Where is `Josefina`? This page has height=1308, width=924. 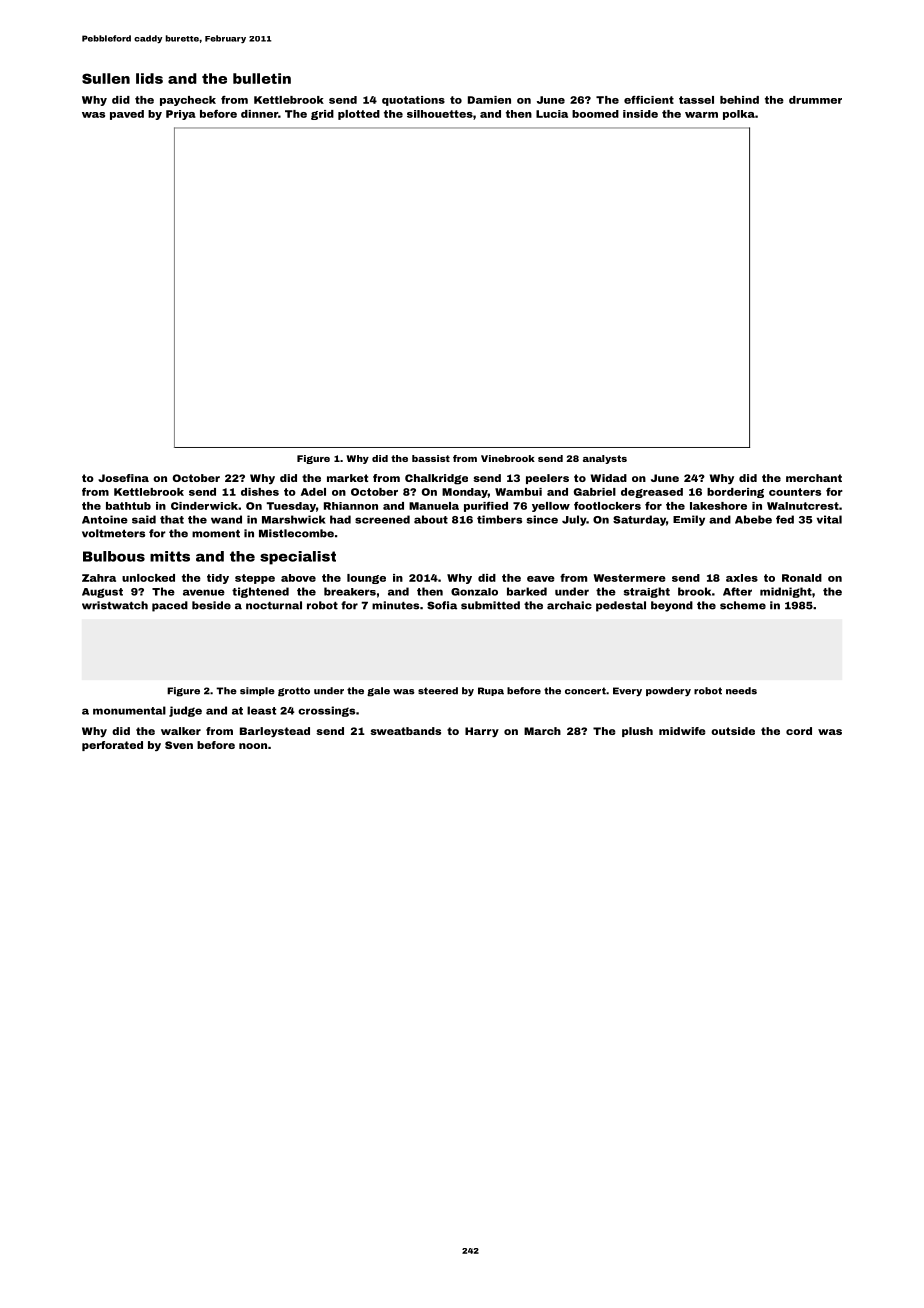 Josefina is located at coordinates (123, 478).
